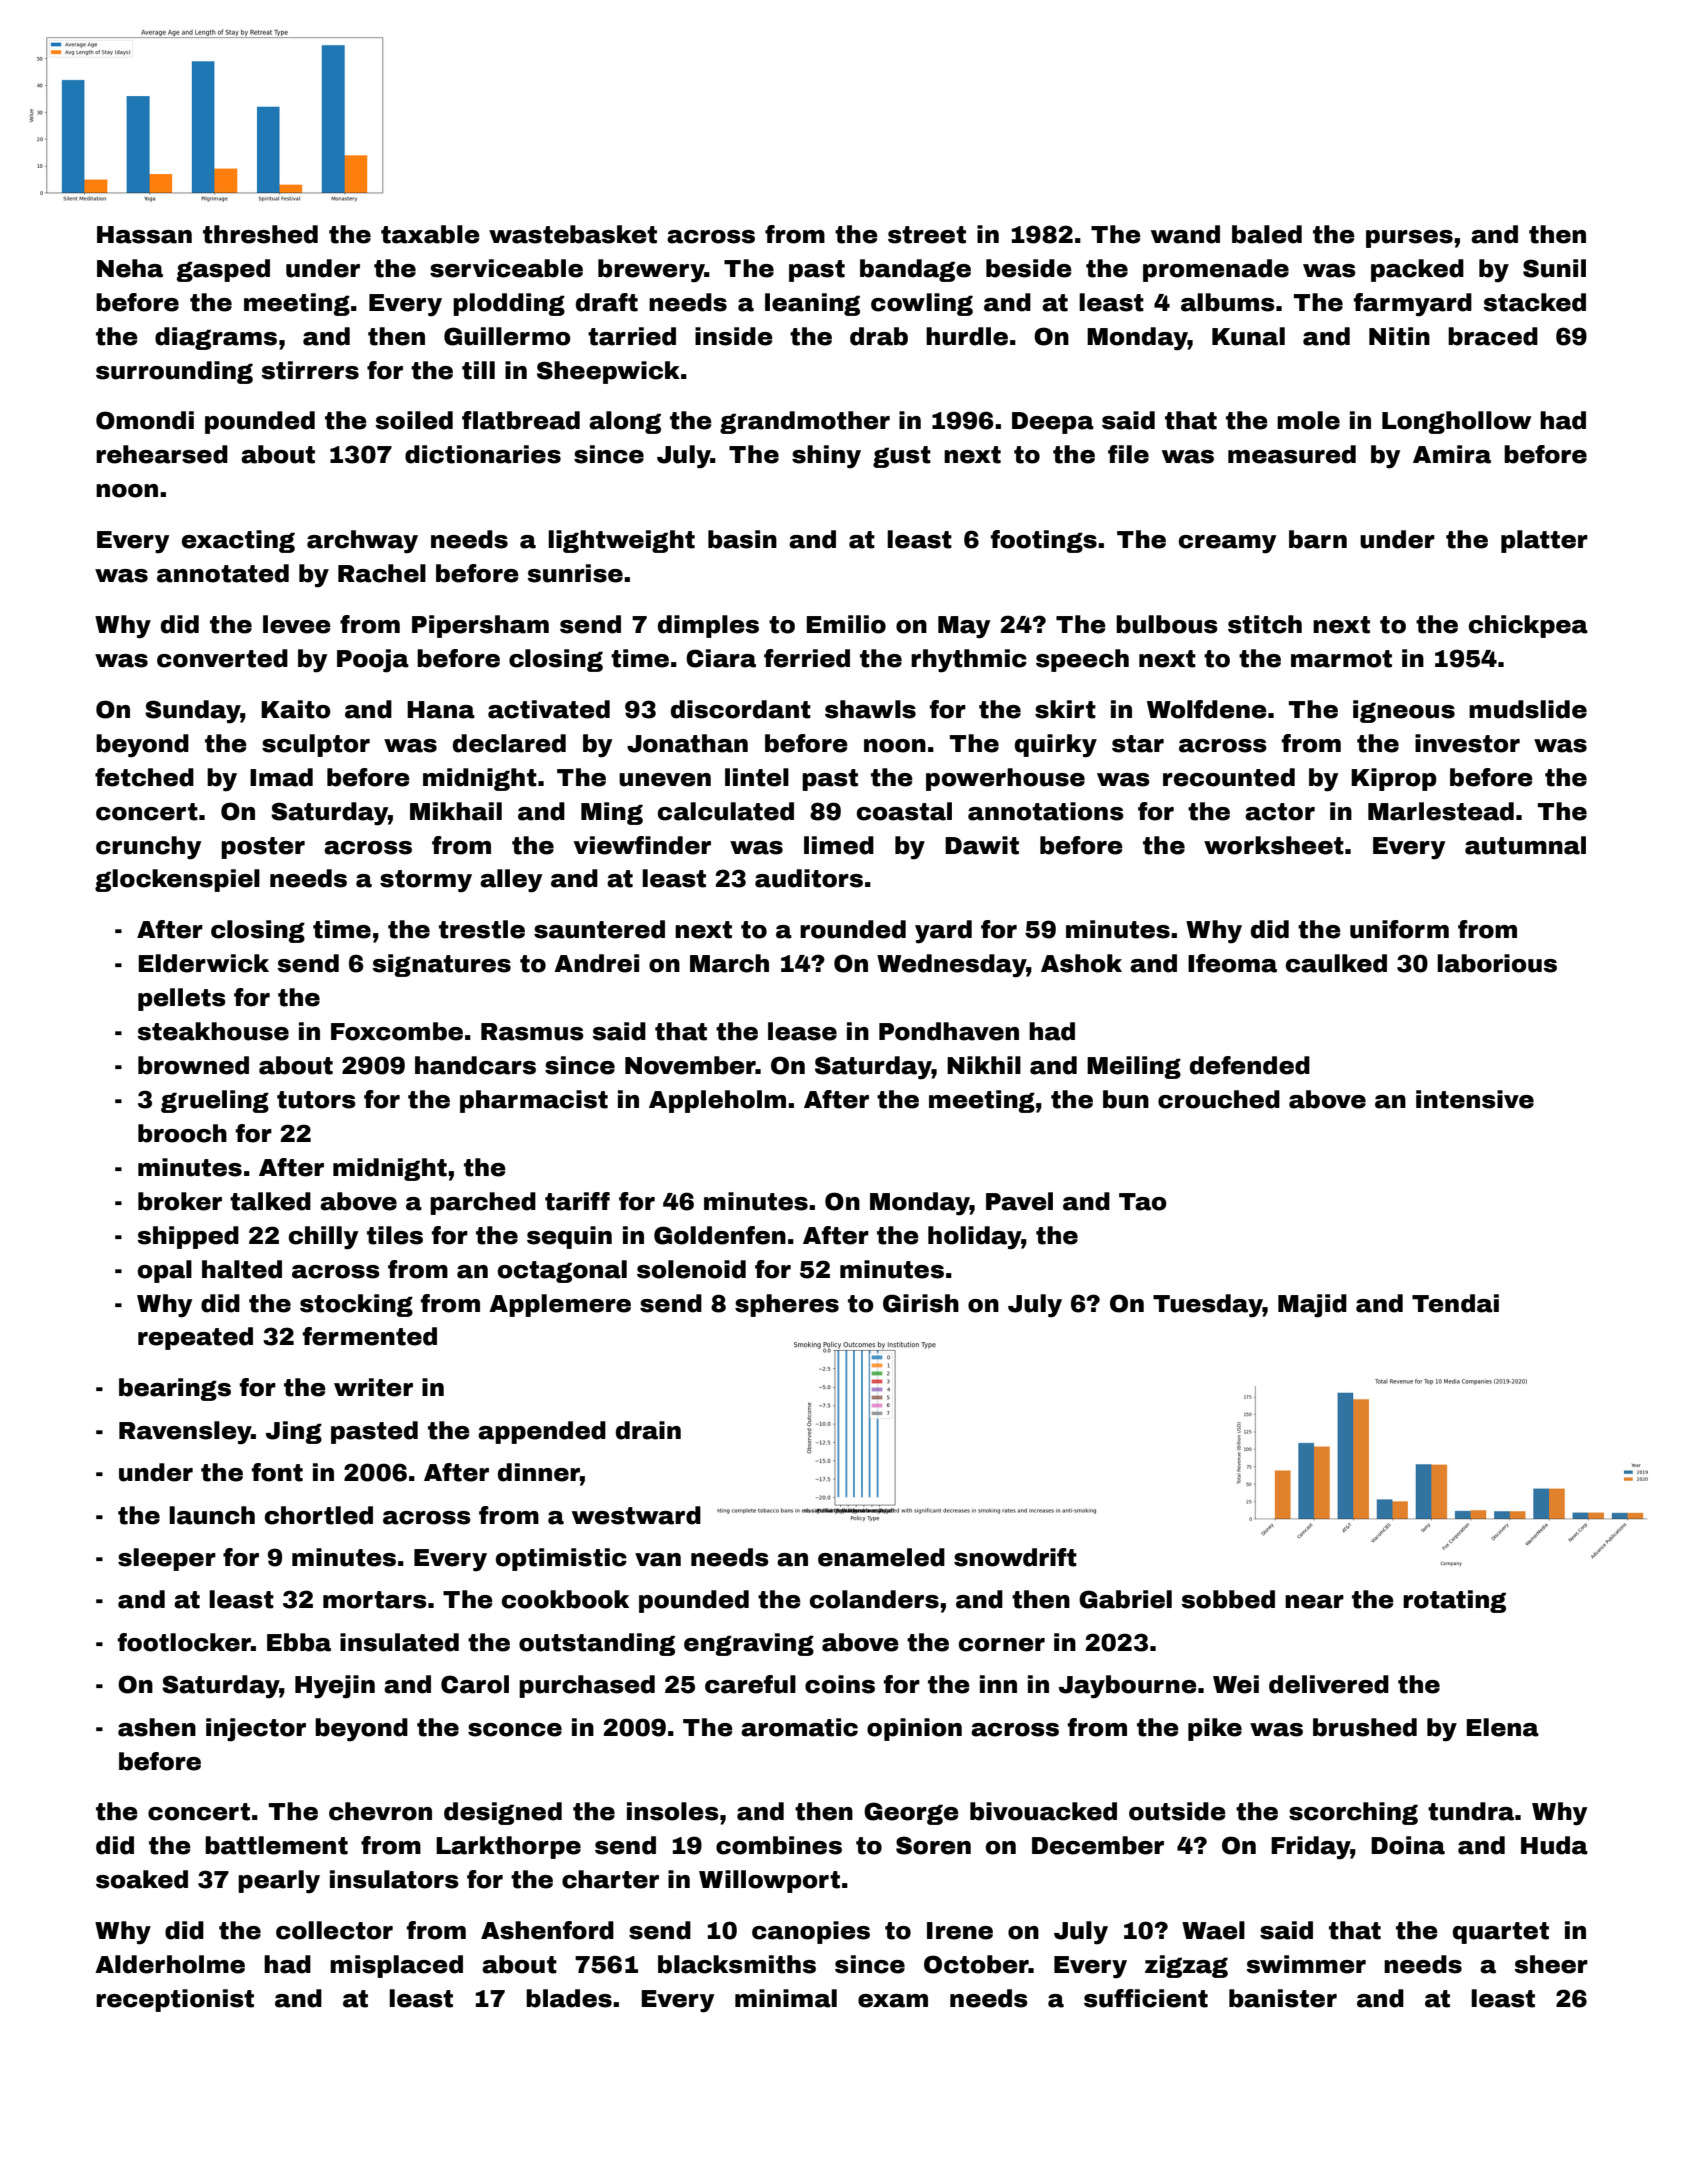  What do you see at coordinates (1454, 1601) in the page?
I see `rotating` at bounding box center [1454, 1601].
